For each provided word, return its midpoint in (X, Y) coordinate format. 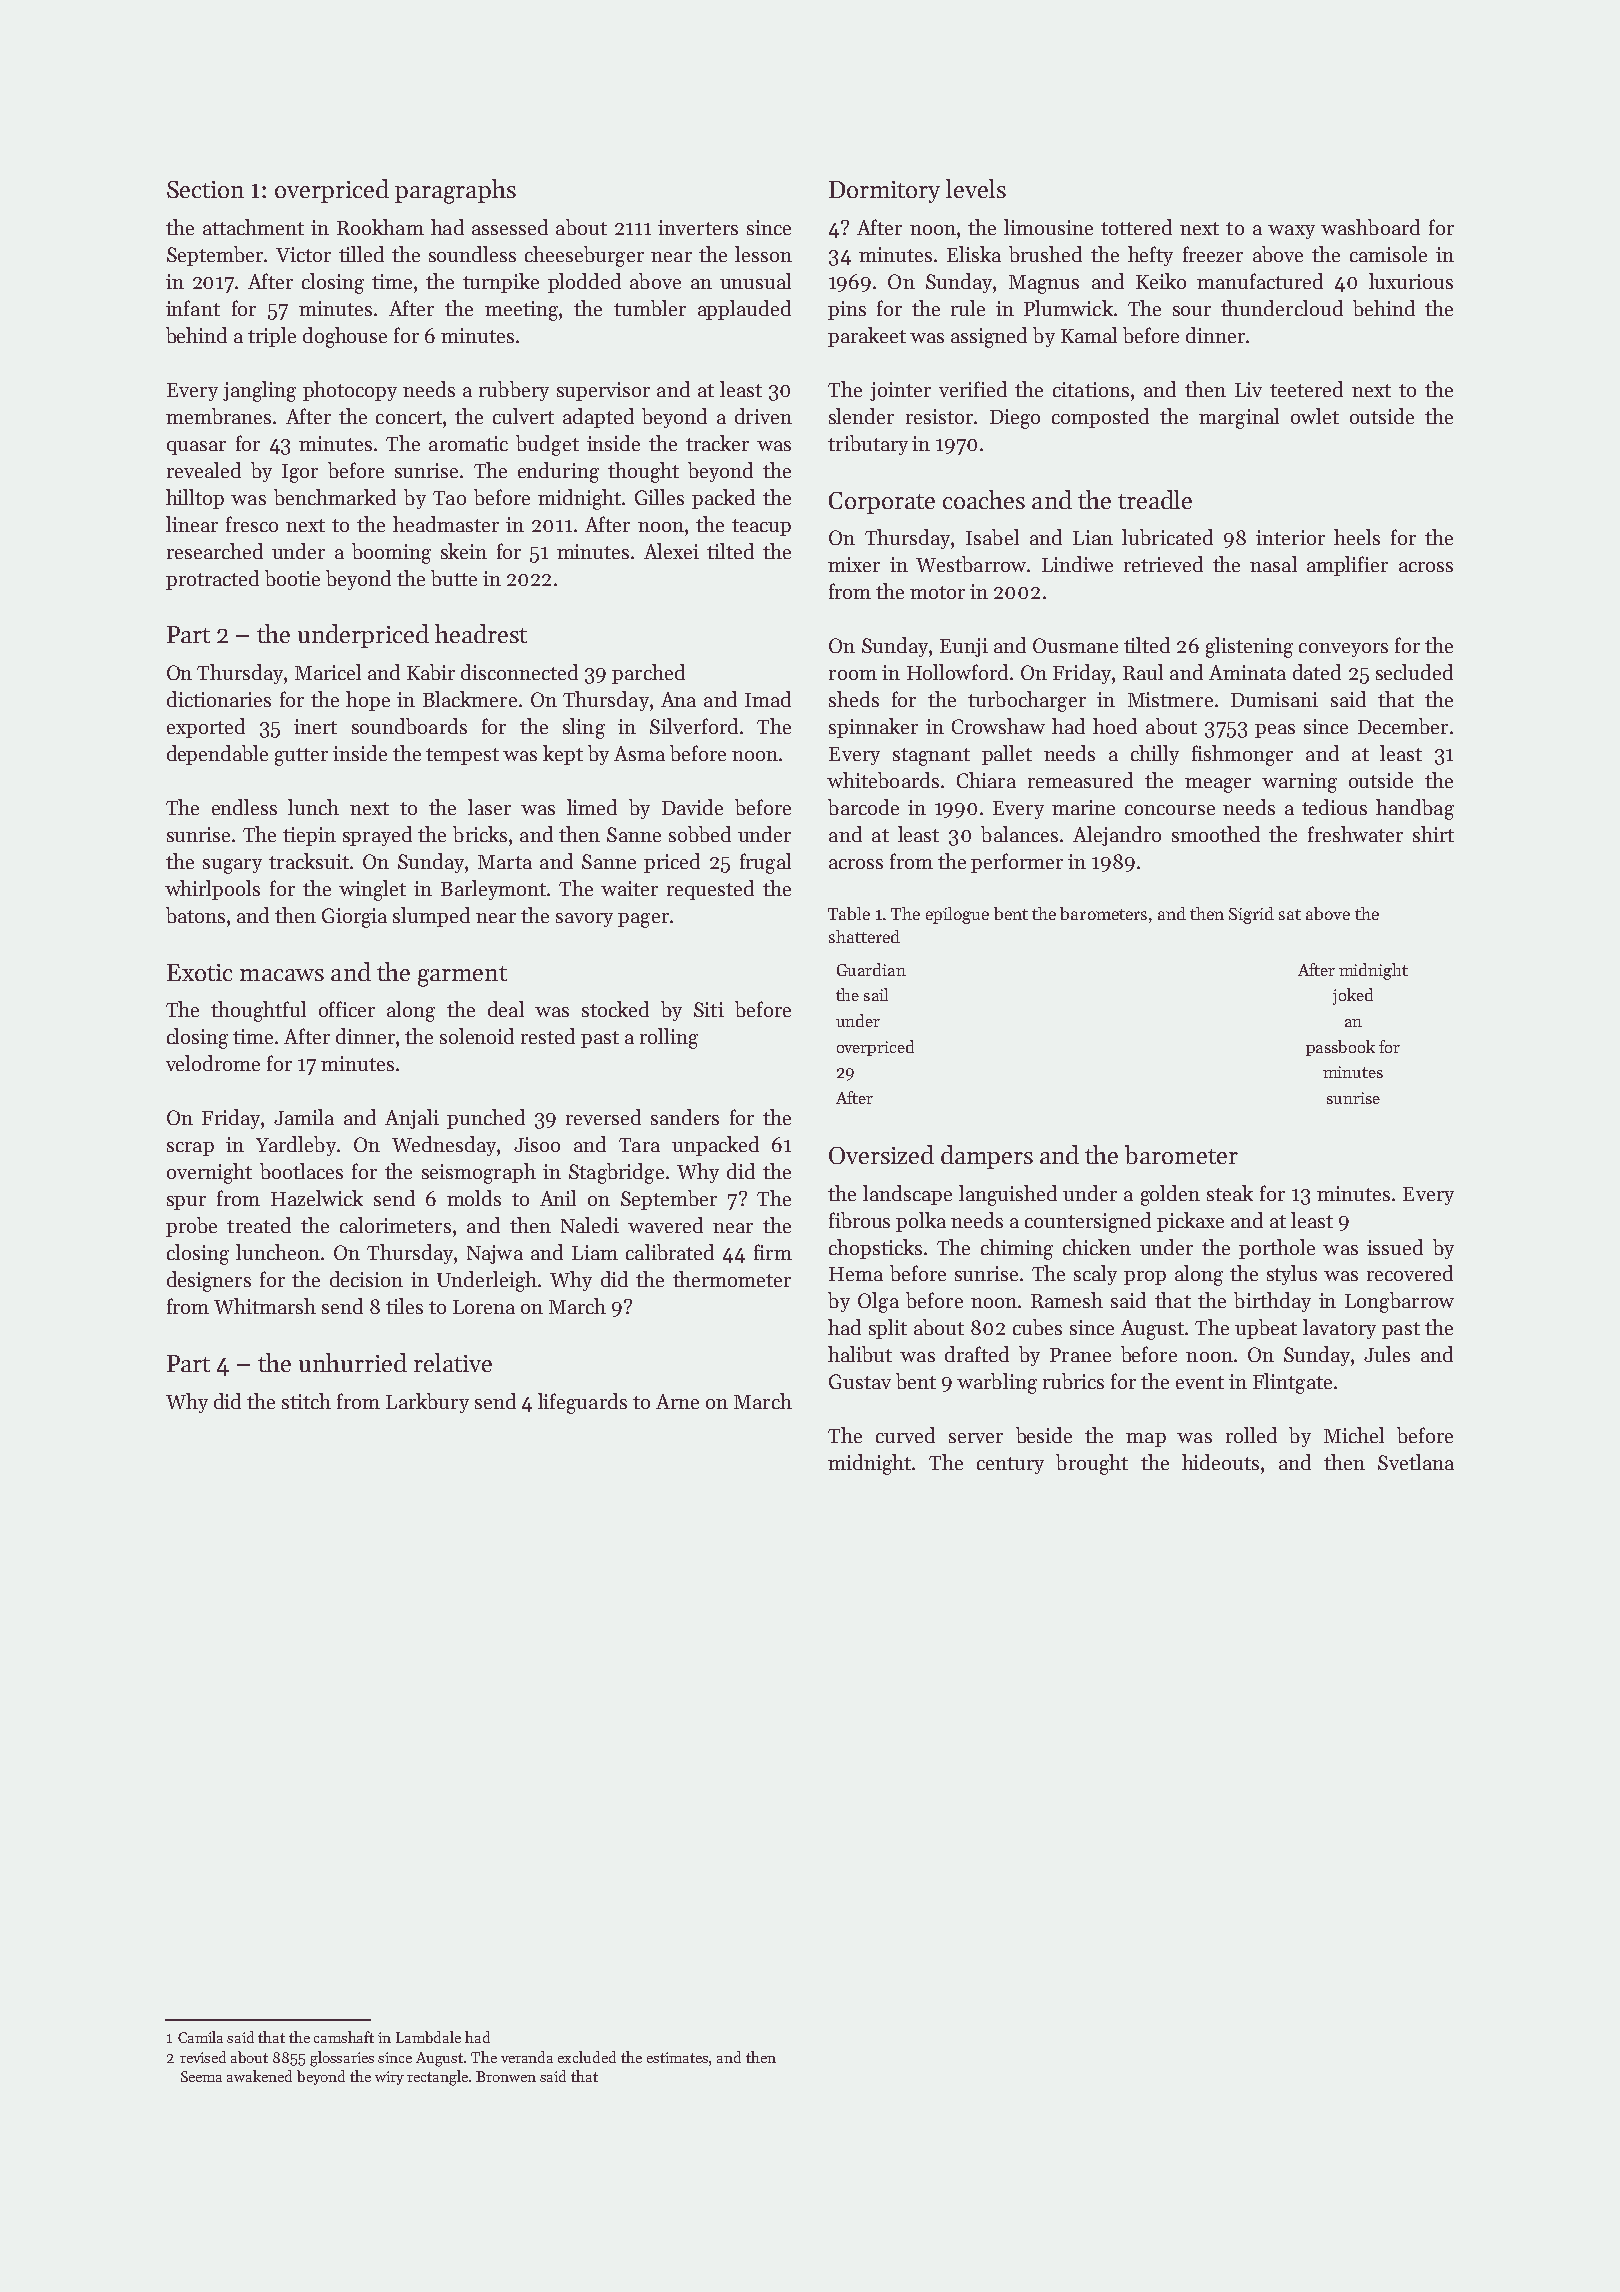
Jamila (304, 1117)
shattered (864, 936)
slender (861, 416)
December (1403, 726)
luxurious (1411, 281)
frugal (765, 863)
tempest (462, 756)
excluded (587, 2057)
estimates (677, 2057)
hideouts (1220, 1462)
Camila (200, 2037)
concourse (1170, 810)
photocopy (350, 391)
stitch (306, 1401)
